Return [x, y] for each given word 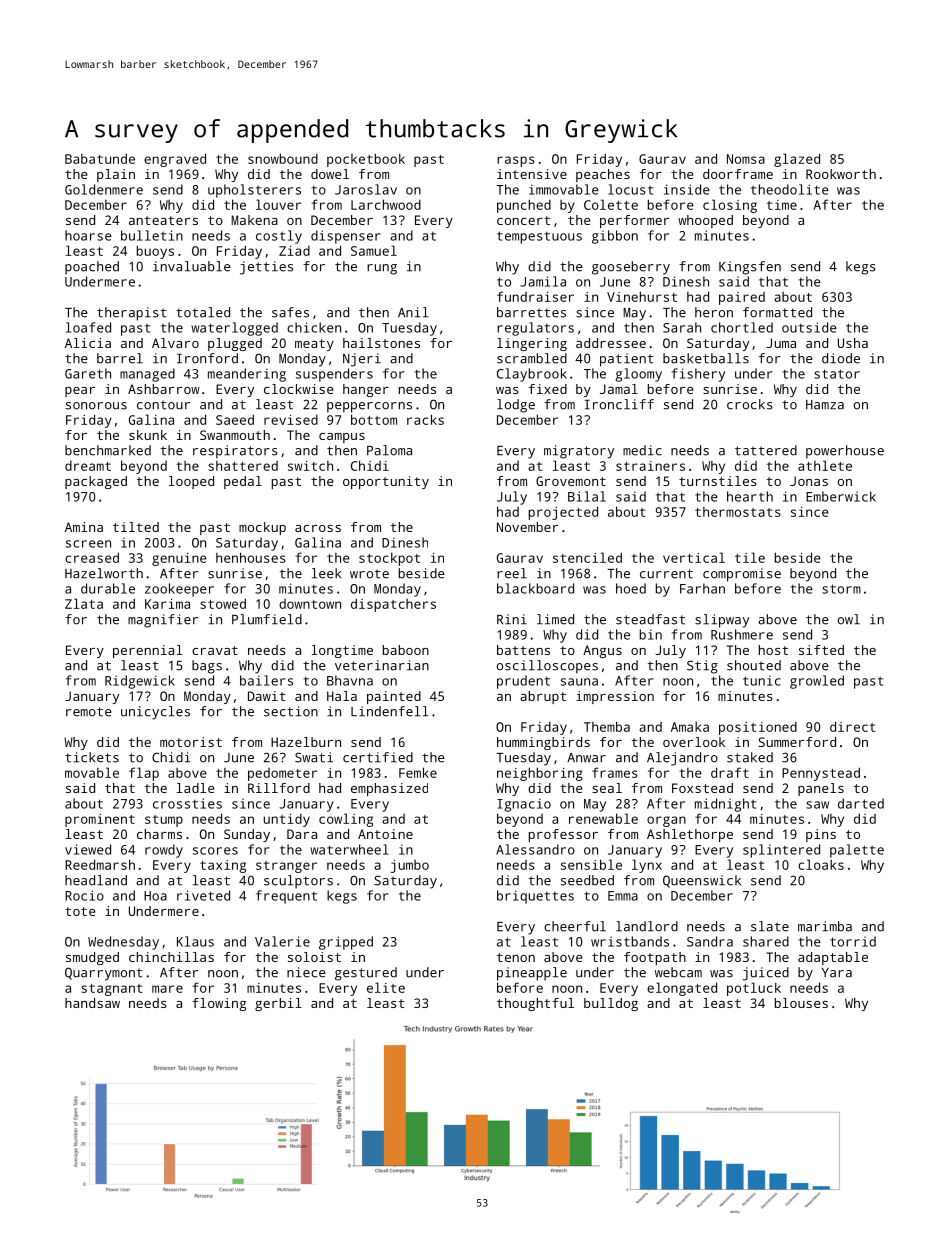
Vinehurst [642, 296]
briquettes [535, 897]
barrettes [531, 312]
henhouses [251, 557]
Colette [611, 204]
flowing [219, 1004]
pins [821, 835]
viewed [88, 849]
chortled [742, 327]
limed [555, 619]
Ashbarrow [164, 389]
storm [841, 589]
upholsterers [254, 191]
